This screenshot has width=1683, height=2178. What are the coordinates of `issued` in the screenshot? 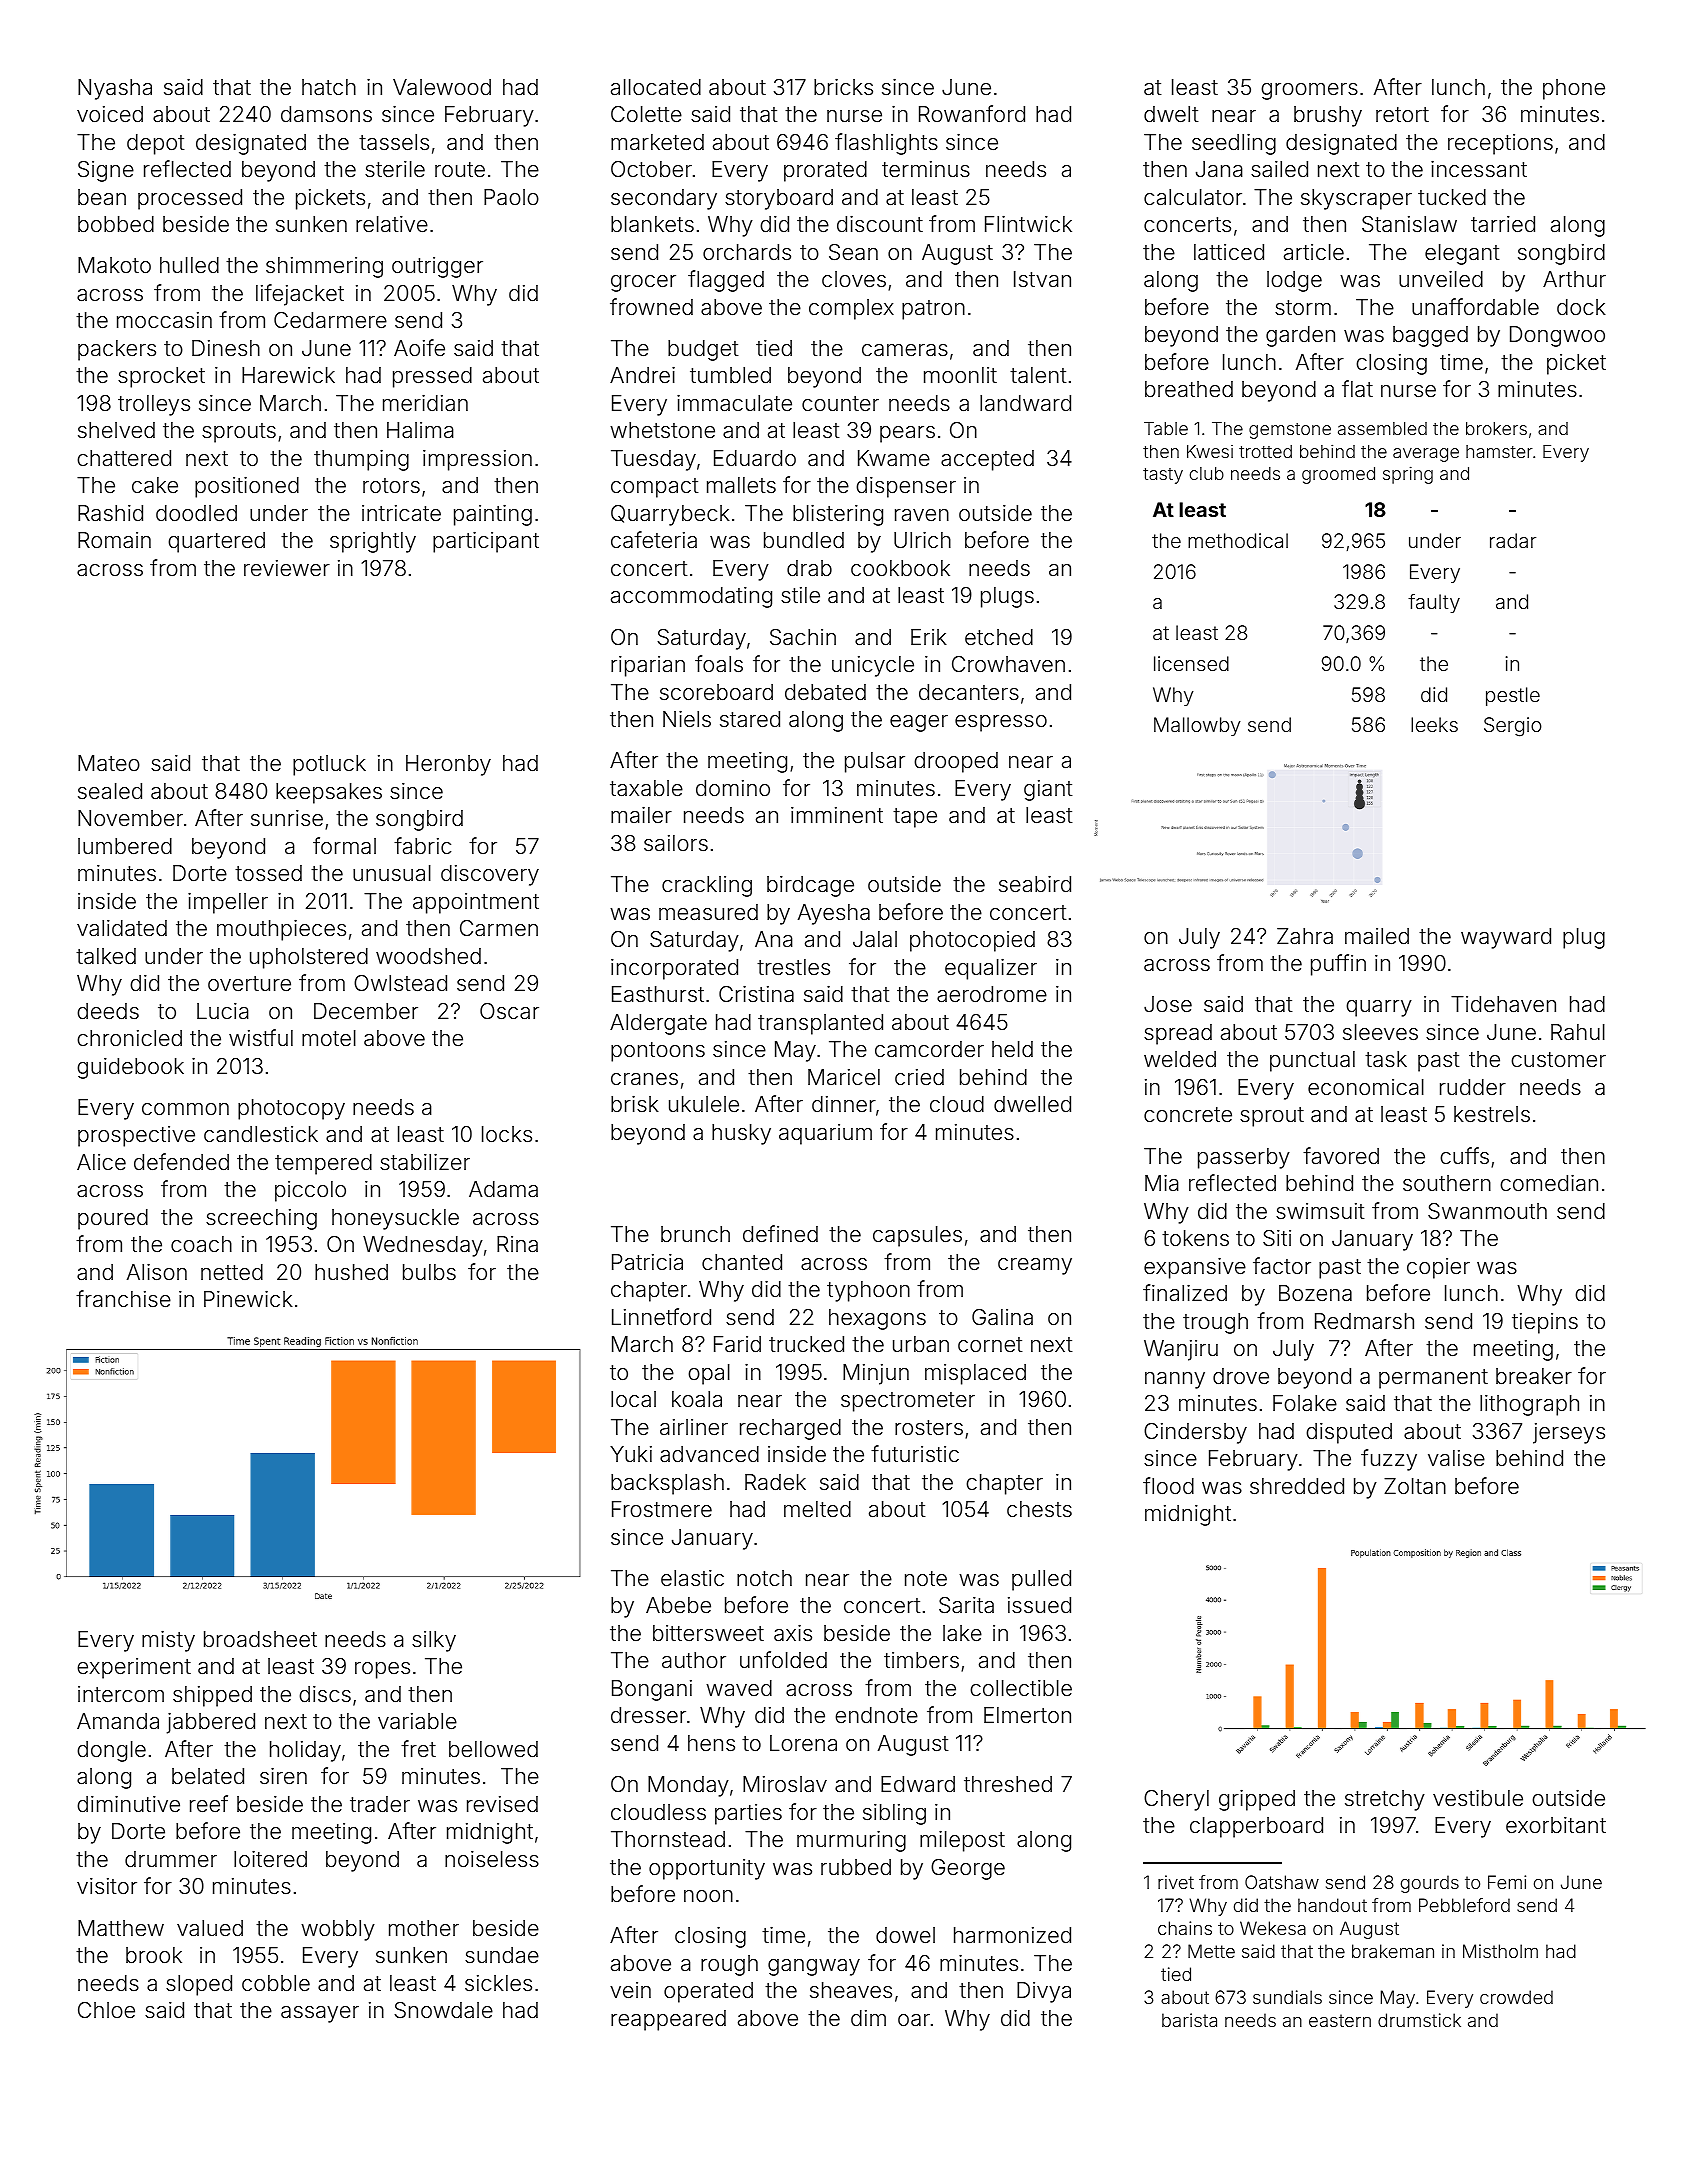 It's located at (1039, 1605).
